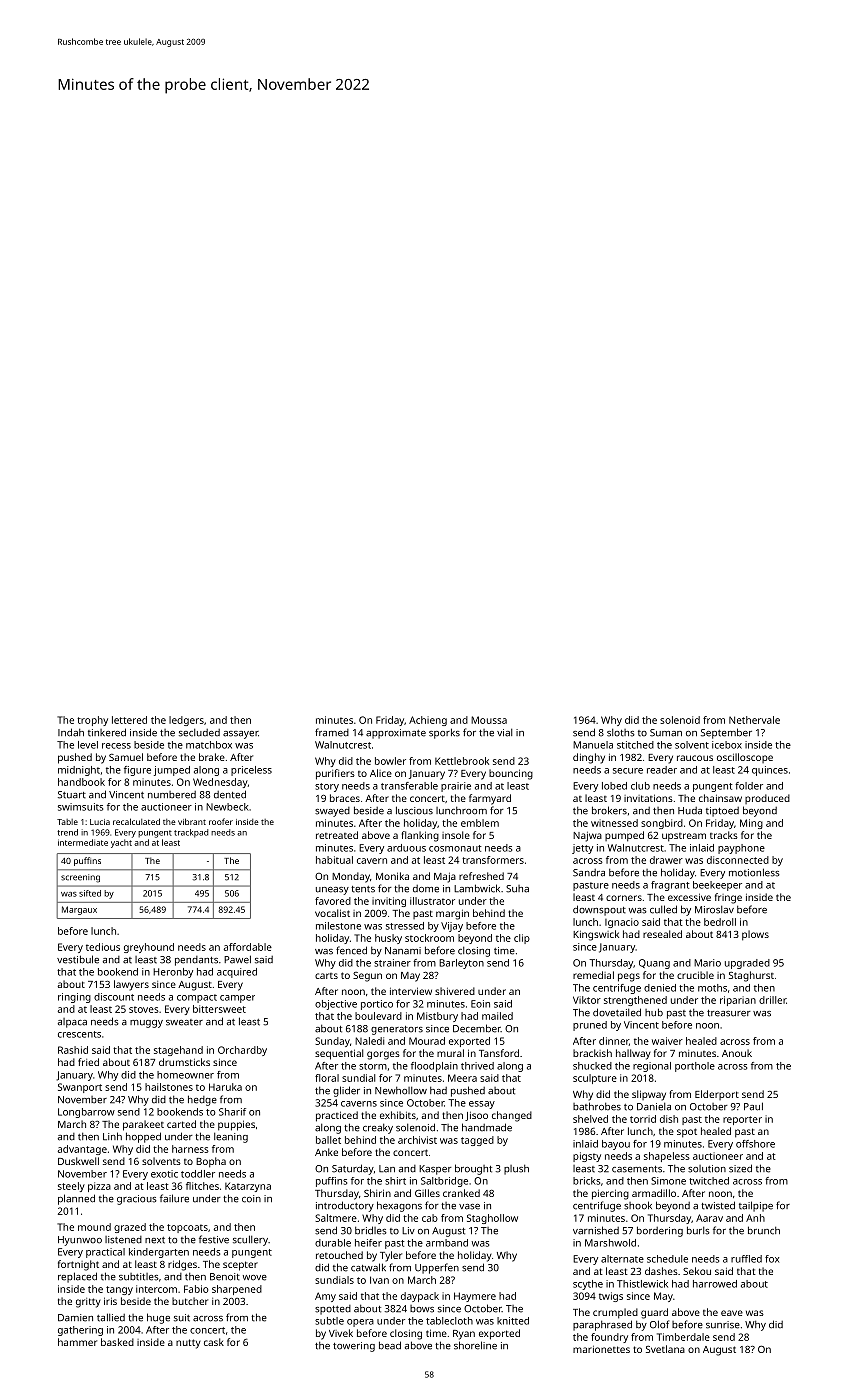 Image resolution: width=849 pixels, height=1400 pixels. Describe the element at coordinates (621, 732) in the screenshot. I see `sloths` at that location.
